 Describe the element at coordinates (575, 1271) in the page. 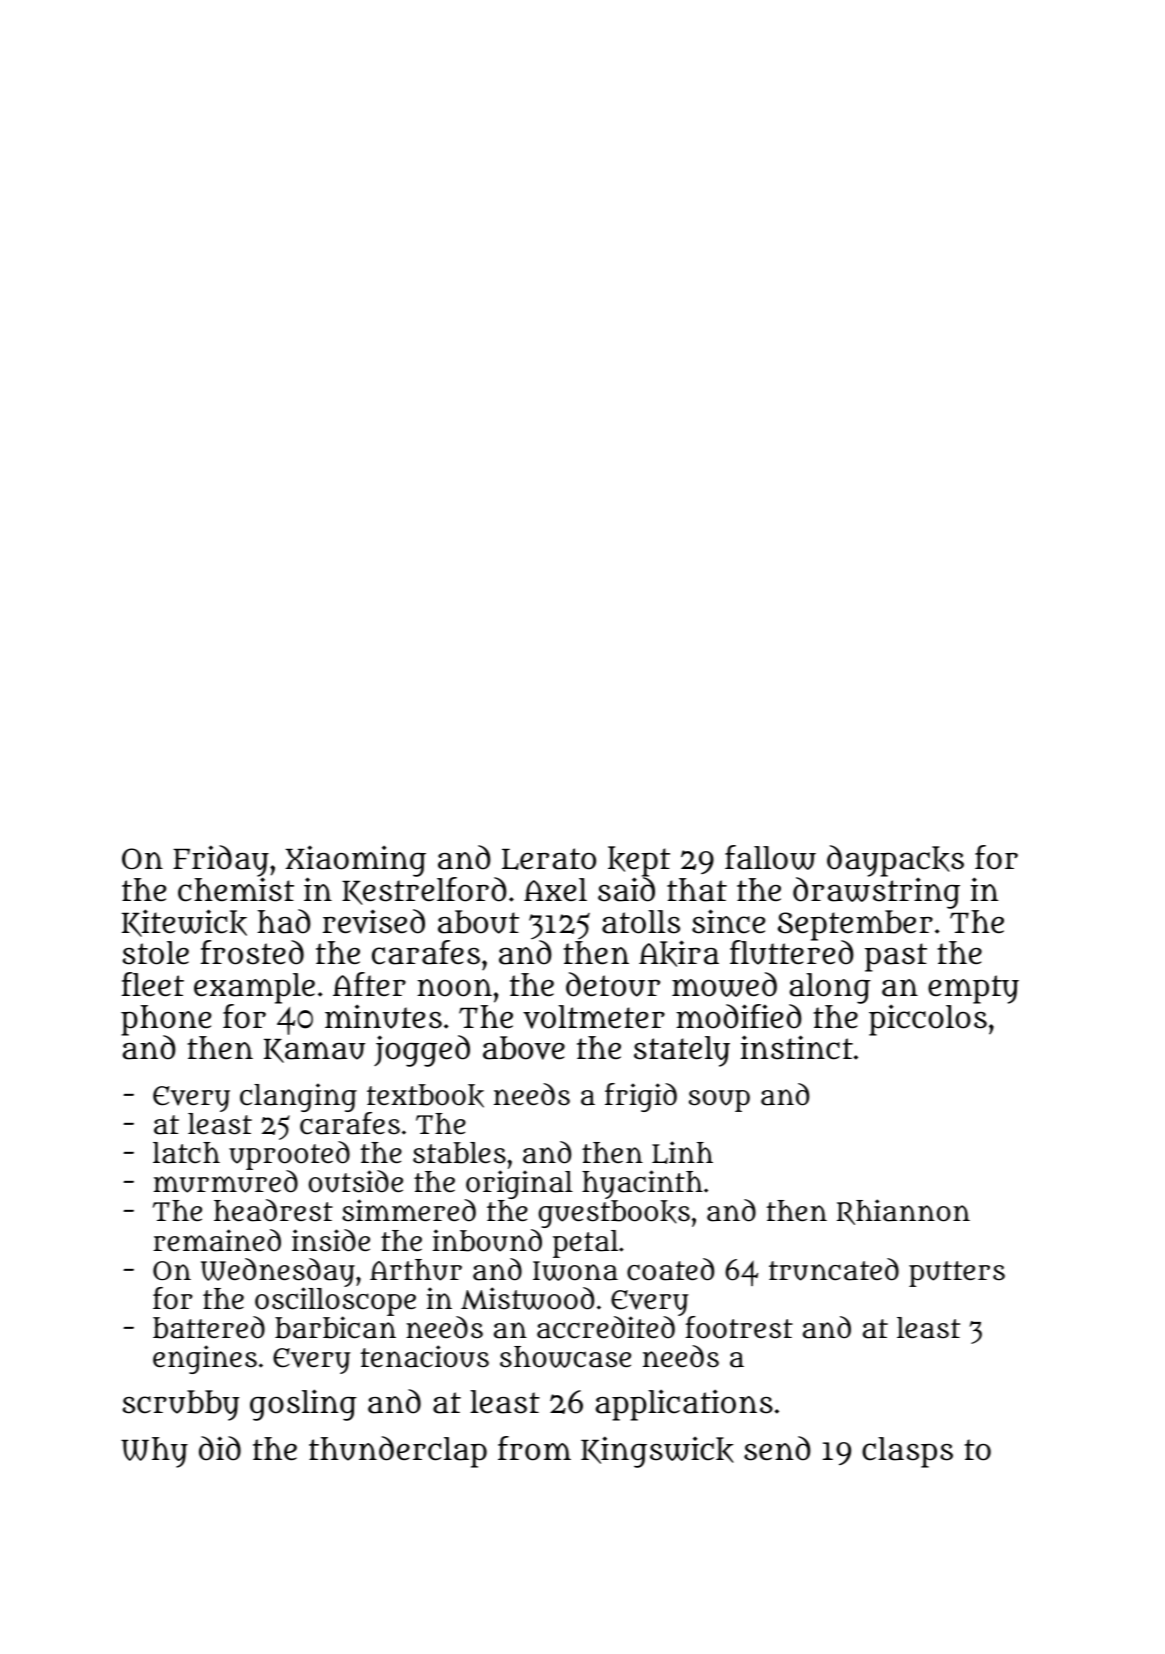

I see `Iwona` at that location.
